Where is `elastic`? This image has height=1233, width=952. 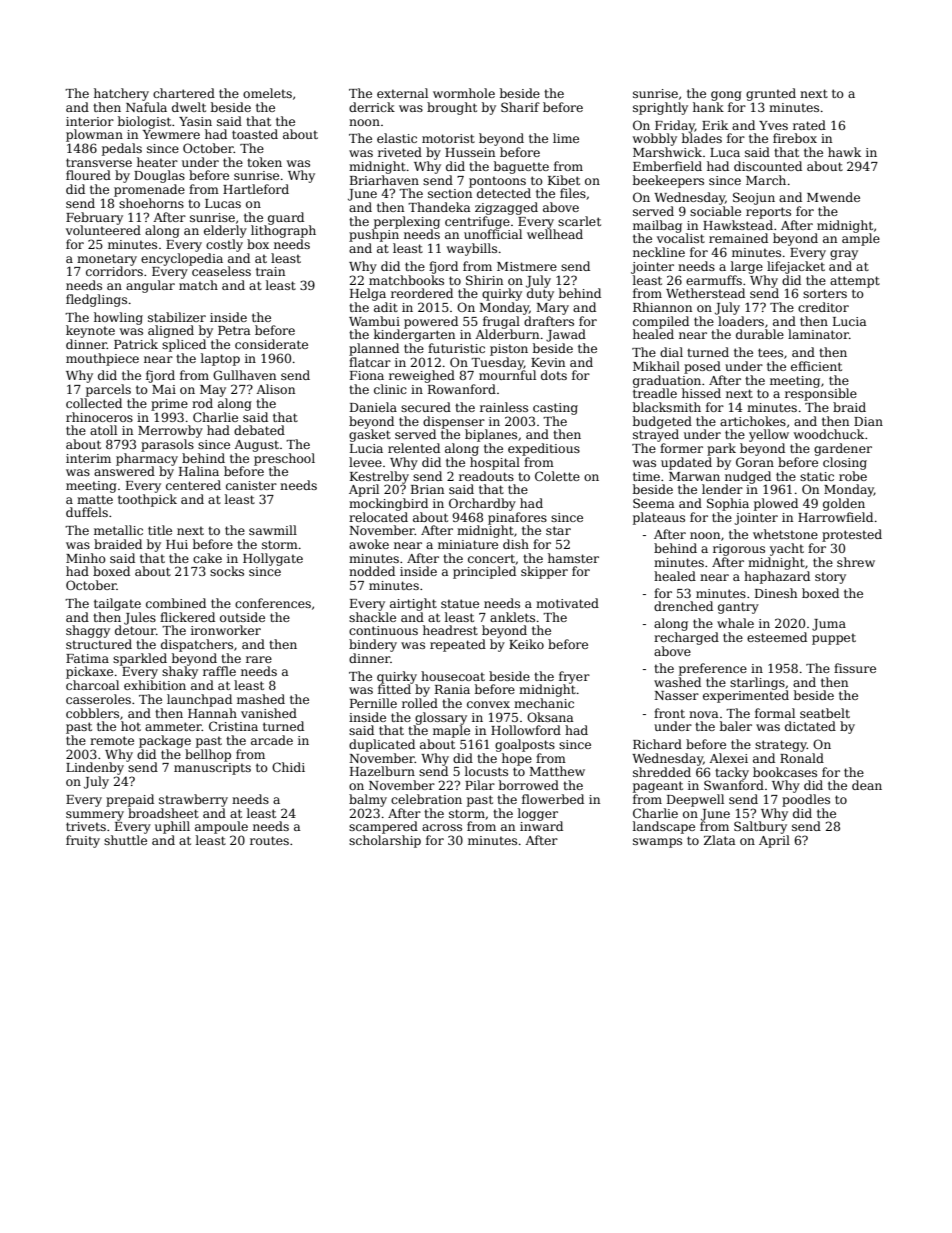 elastic is located at coordinates (397, 138).
